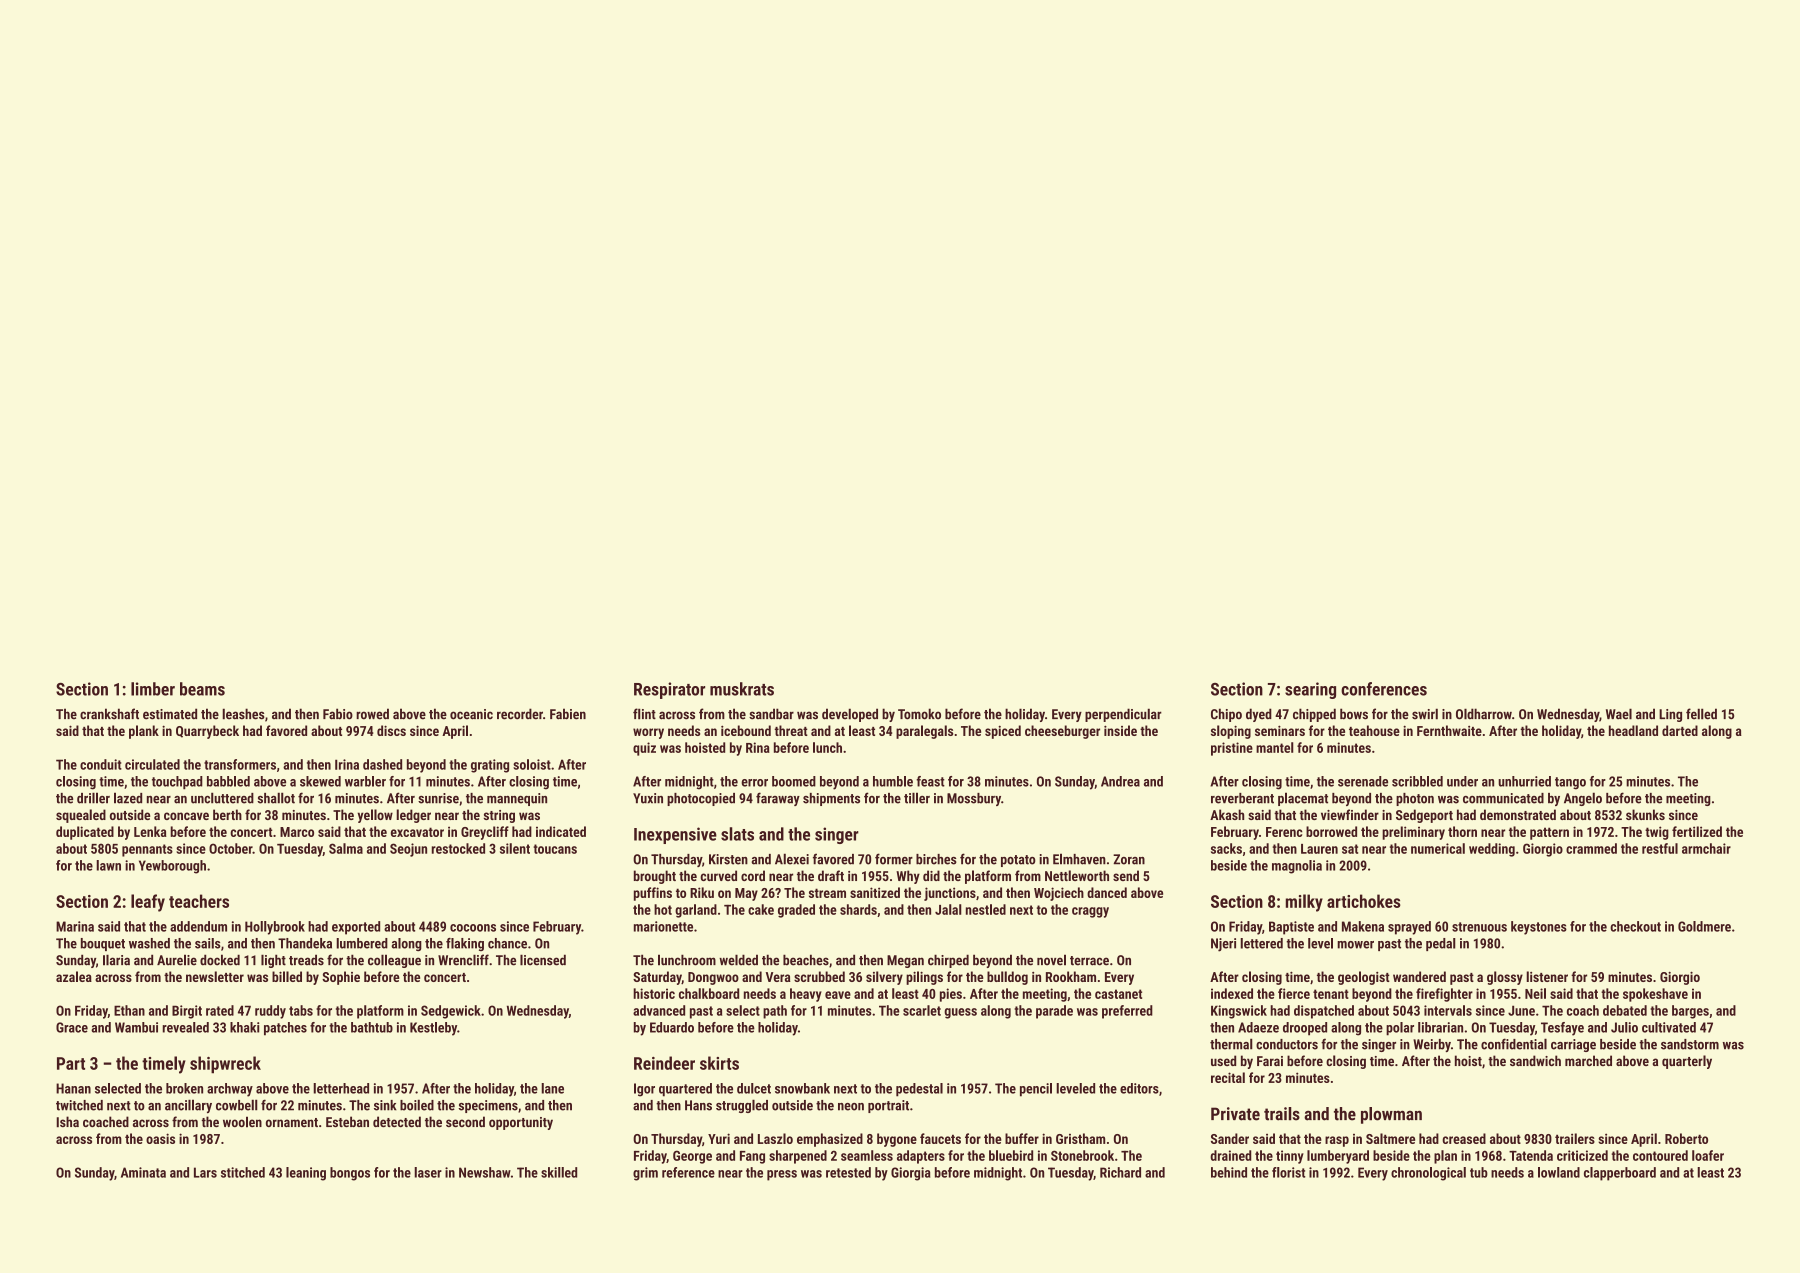 The image size is (1800, 1273). I want to click on lazed, so click(128, 798).
